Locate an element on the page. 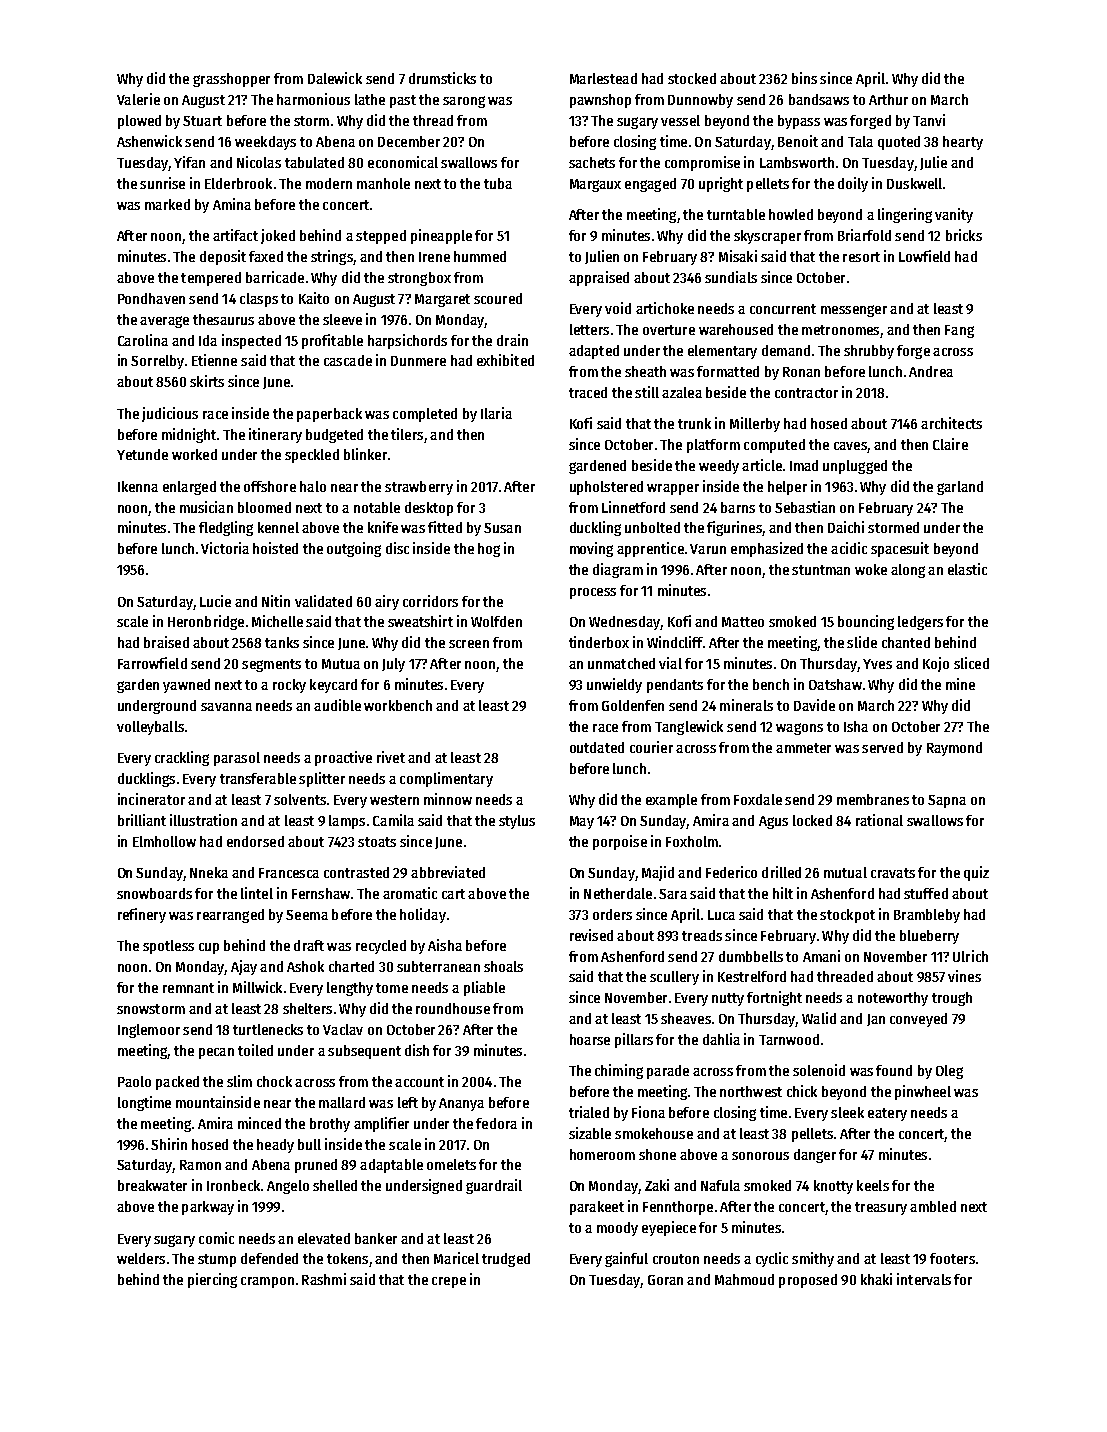 The width and height of the document is (1107, 1432). tuba is located at coordinates (498, 183).
